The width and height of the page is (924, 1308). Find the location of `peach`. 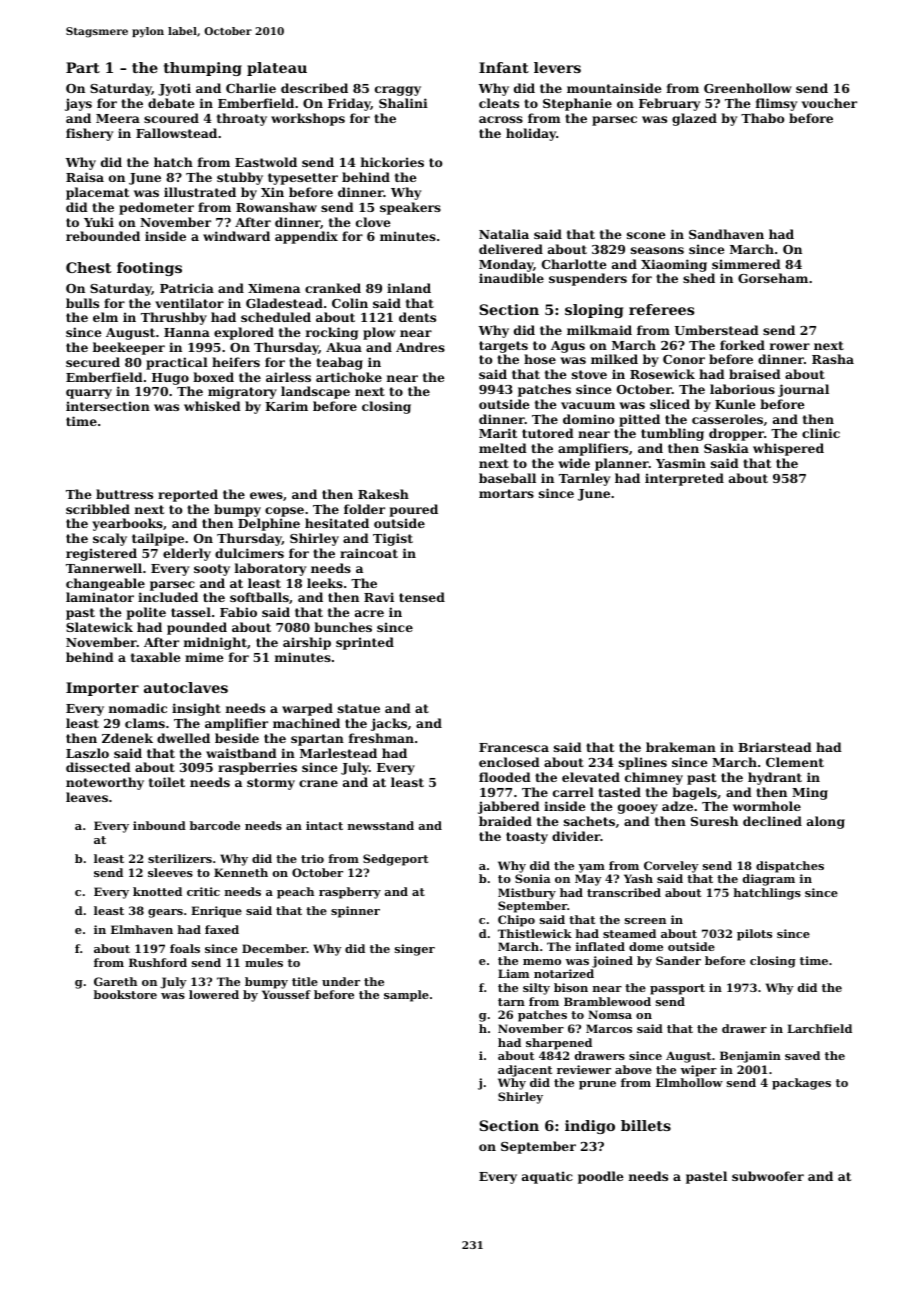

peach is located at coordinates (295, 893).
